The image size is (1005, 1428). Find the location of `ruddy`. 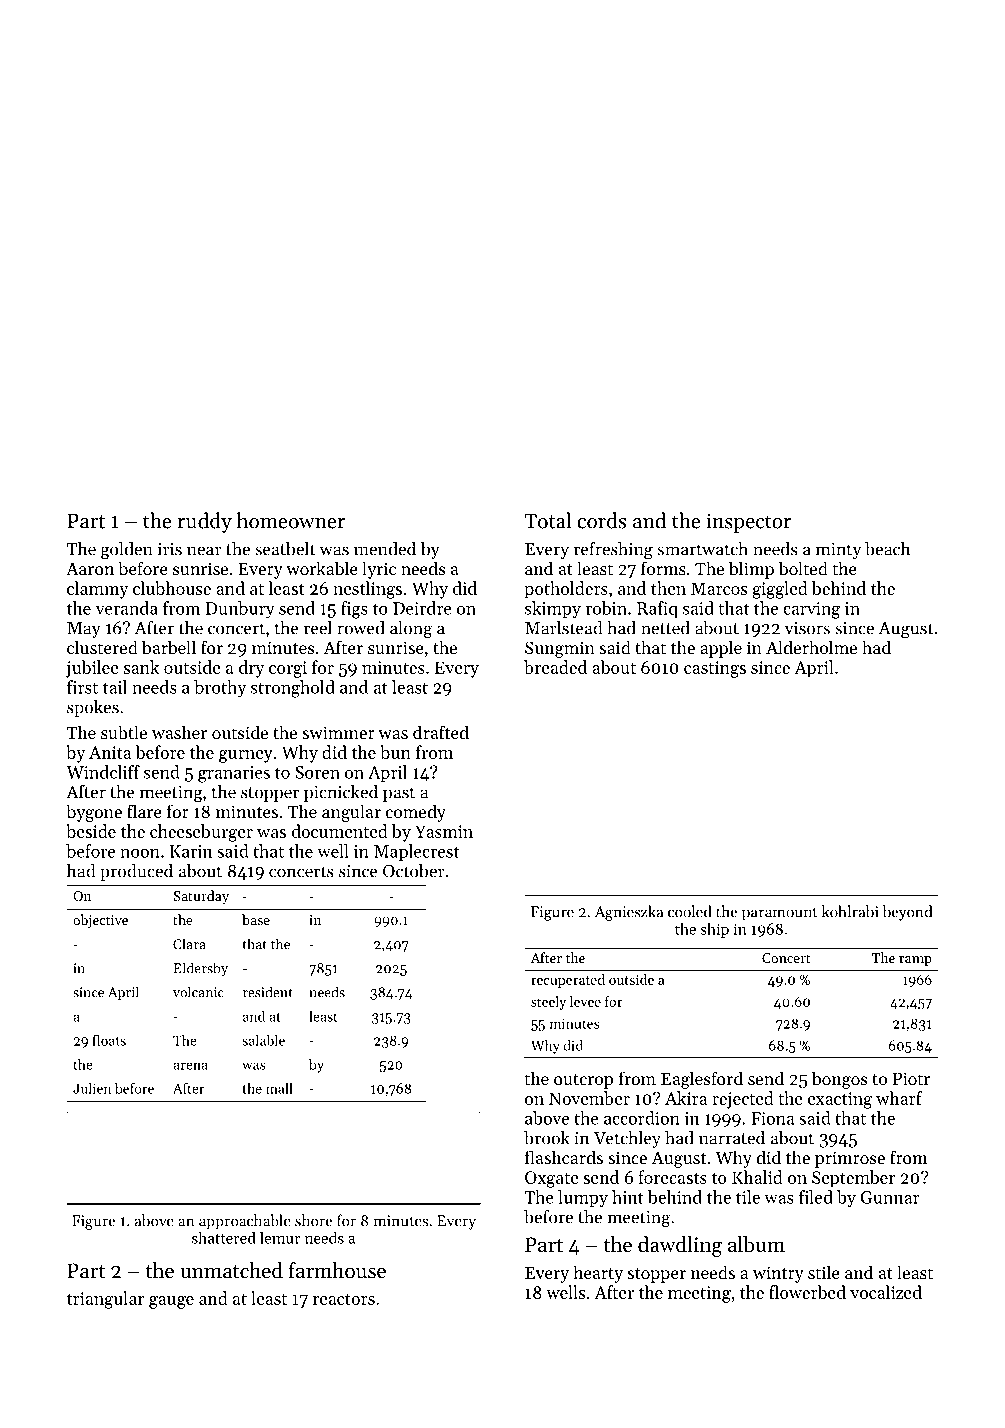

ruddy is located at coordinates (205, 522).
